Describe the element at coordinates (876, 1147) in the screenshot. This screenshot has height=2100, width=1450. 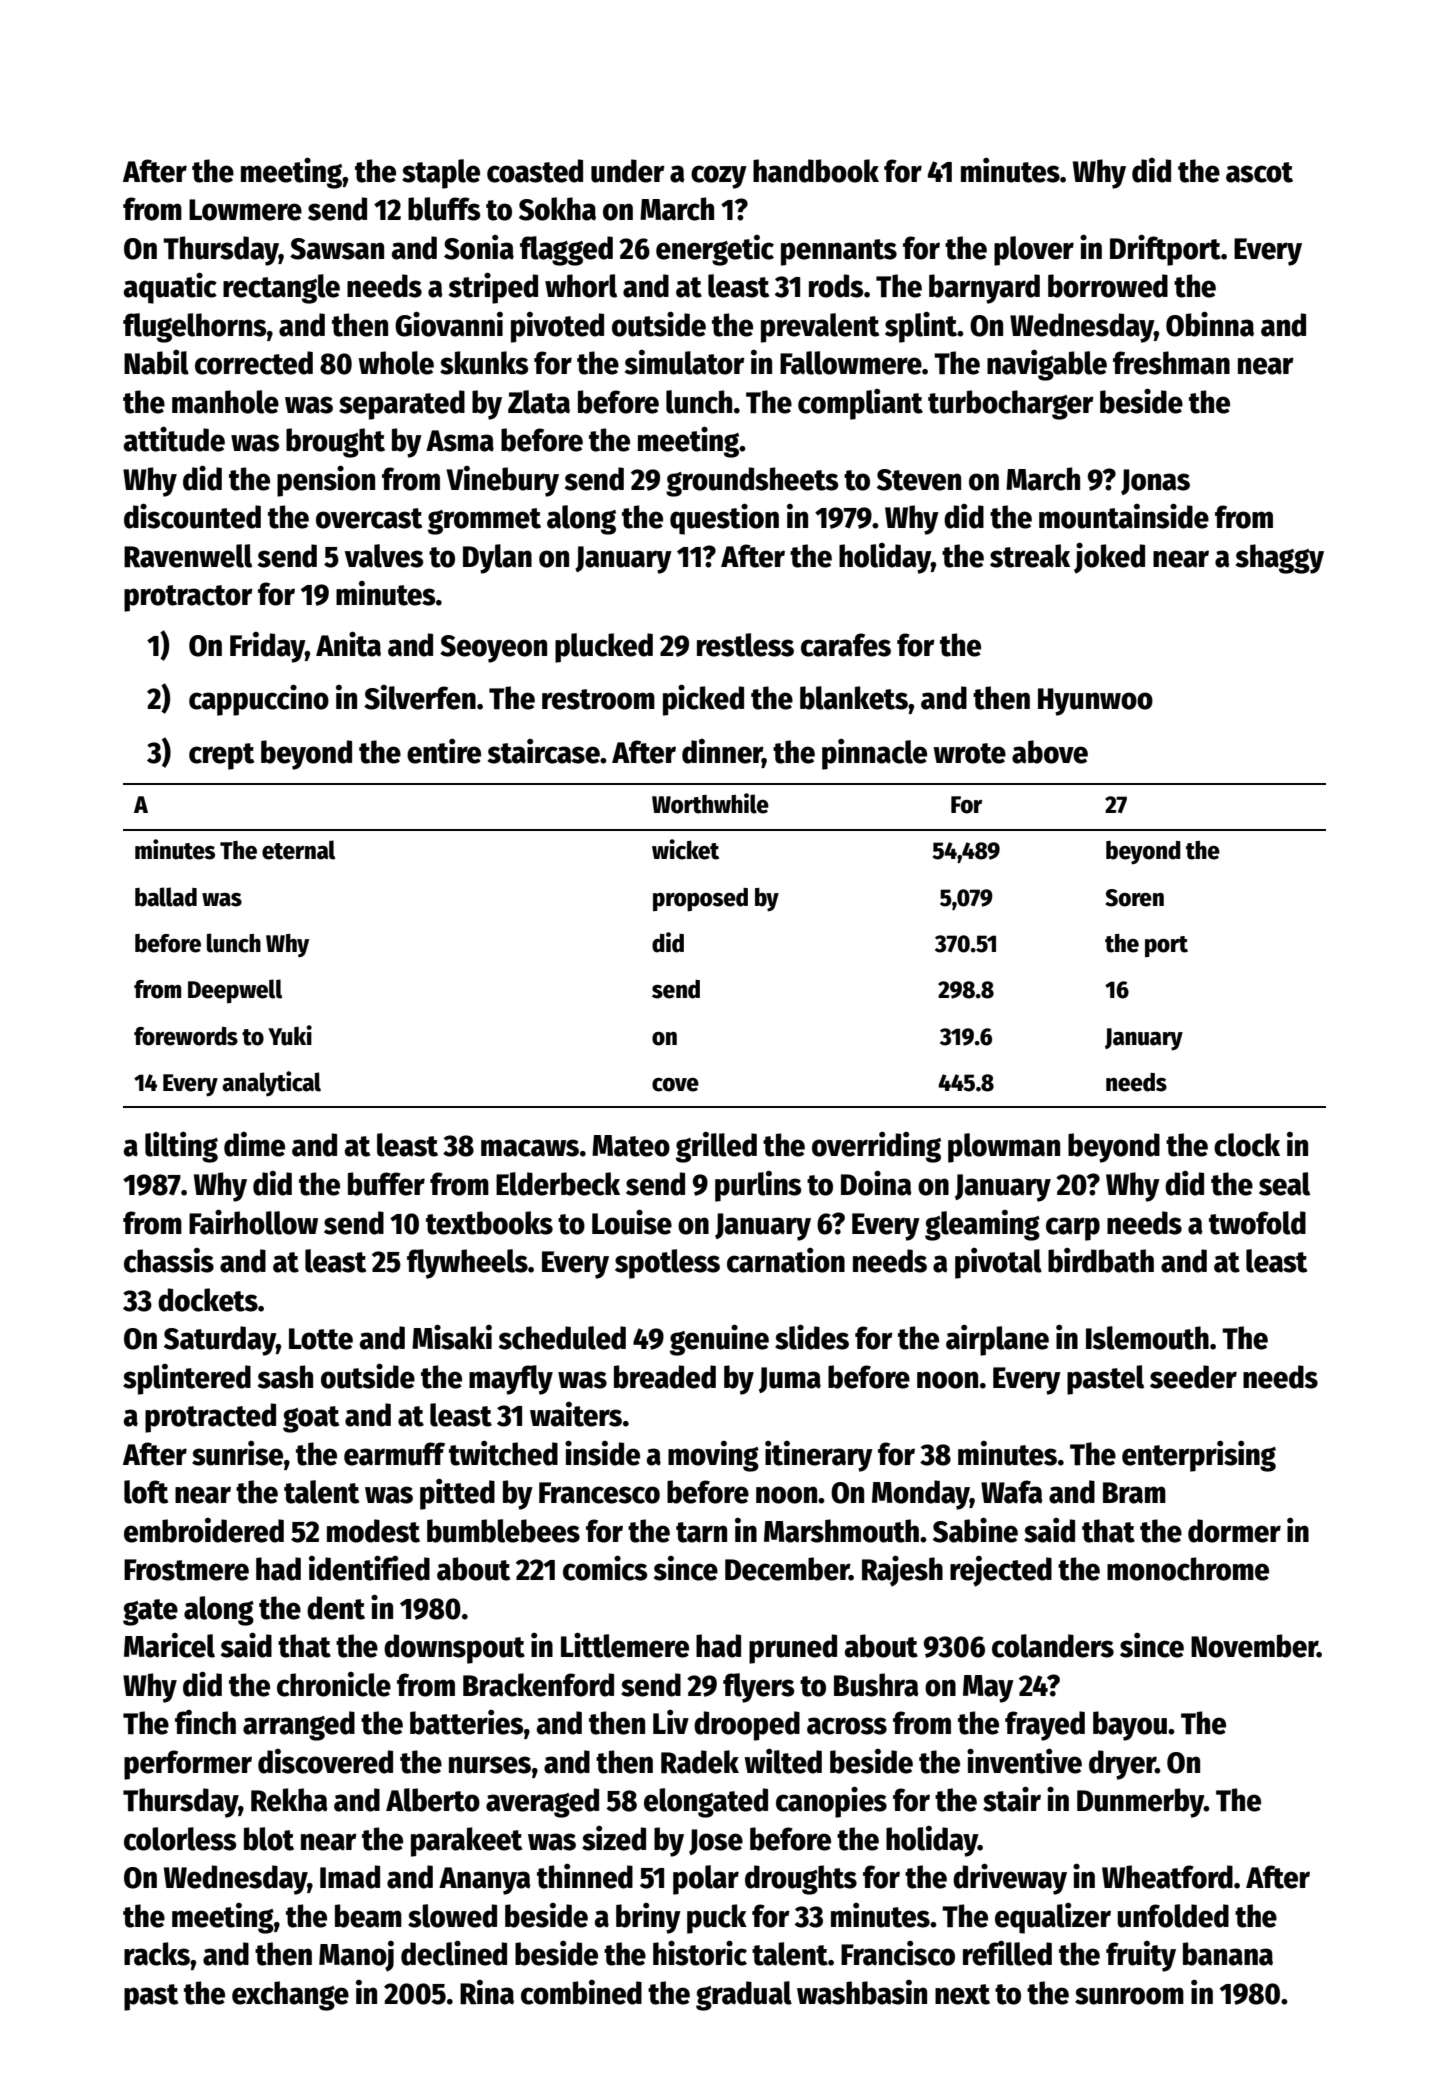
I see `overriding` at that location.
